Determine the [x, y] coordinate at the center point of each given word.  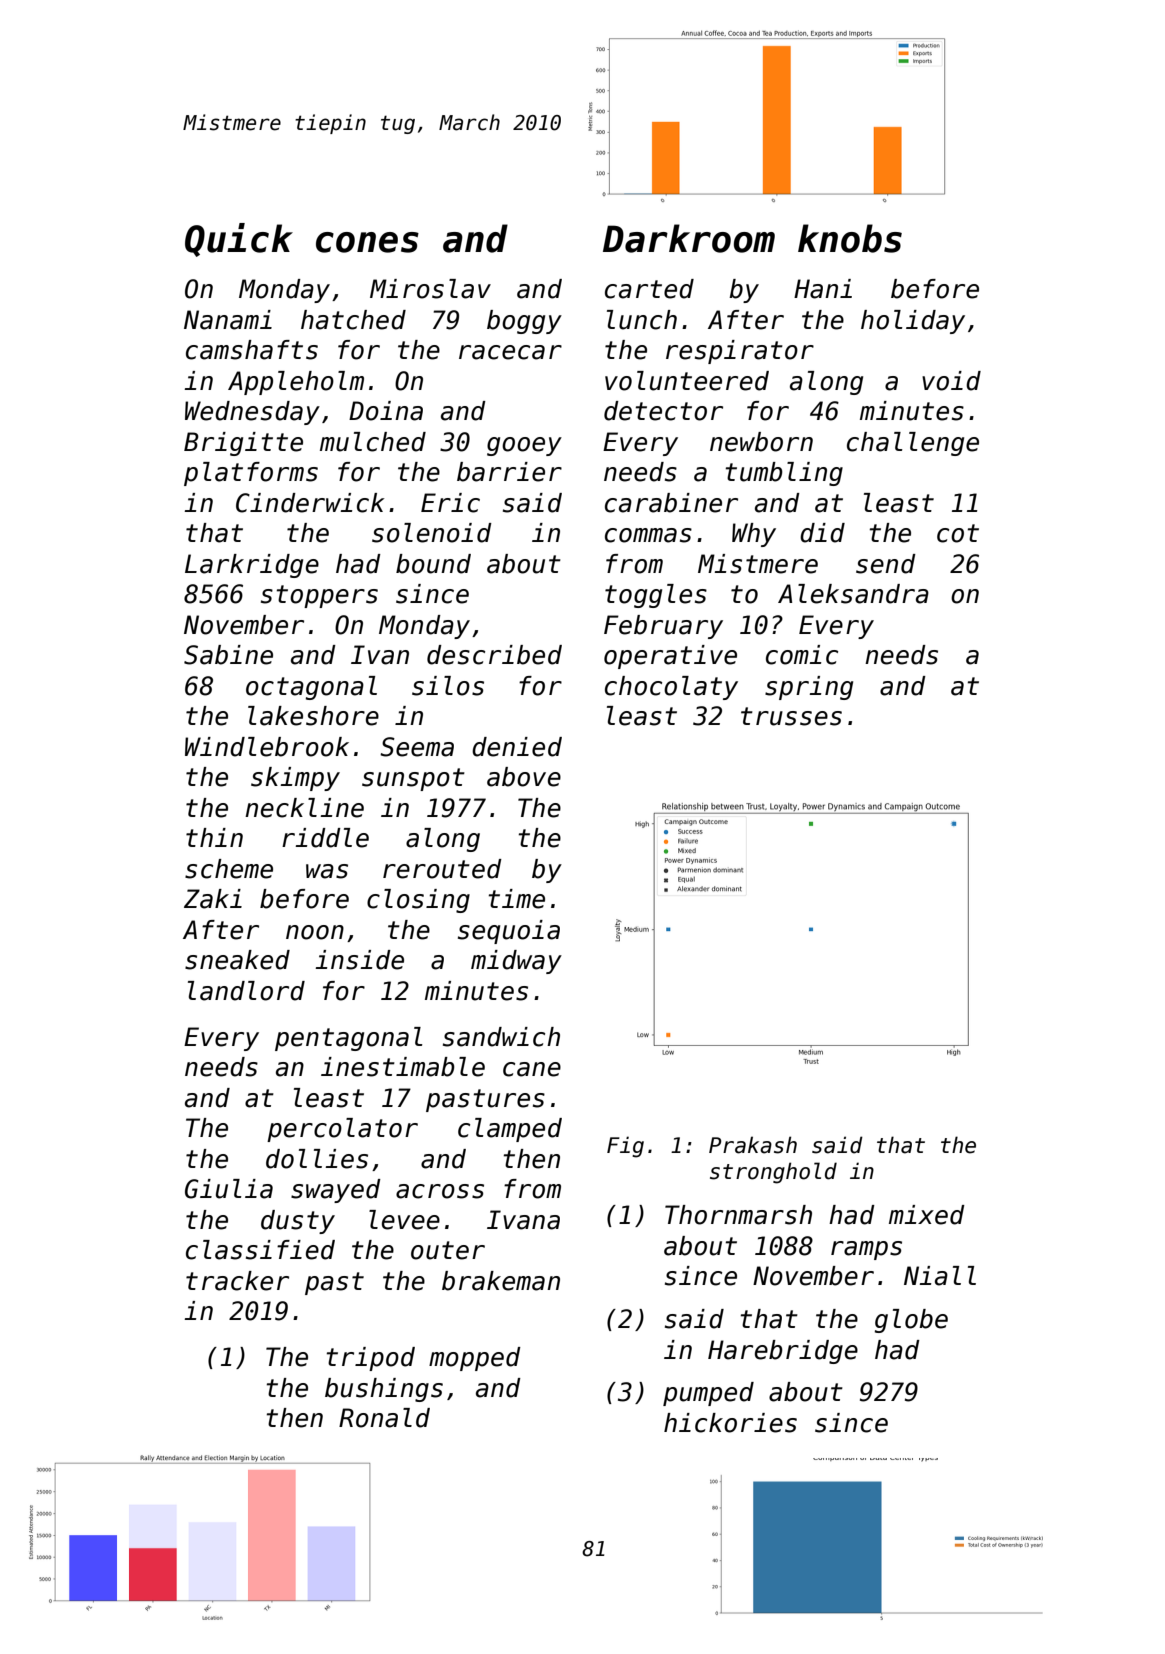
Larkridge [252, 566]
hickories [730, 1423]
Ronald [384, 1418]
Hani [823, 289]
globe [911, 1321]
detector [663, 411]
